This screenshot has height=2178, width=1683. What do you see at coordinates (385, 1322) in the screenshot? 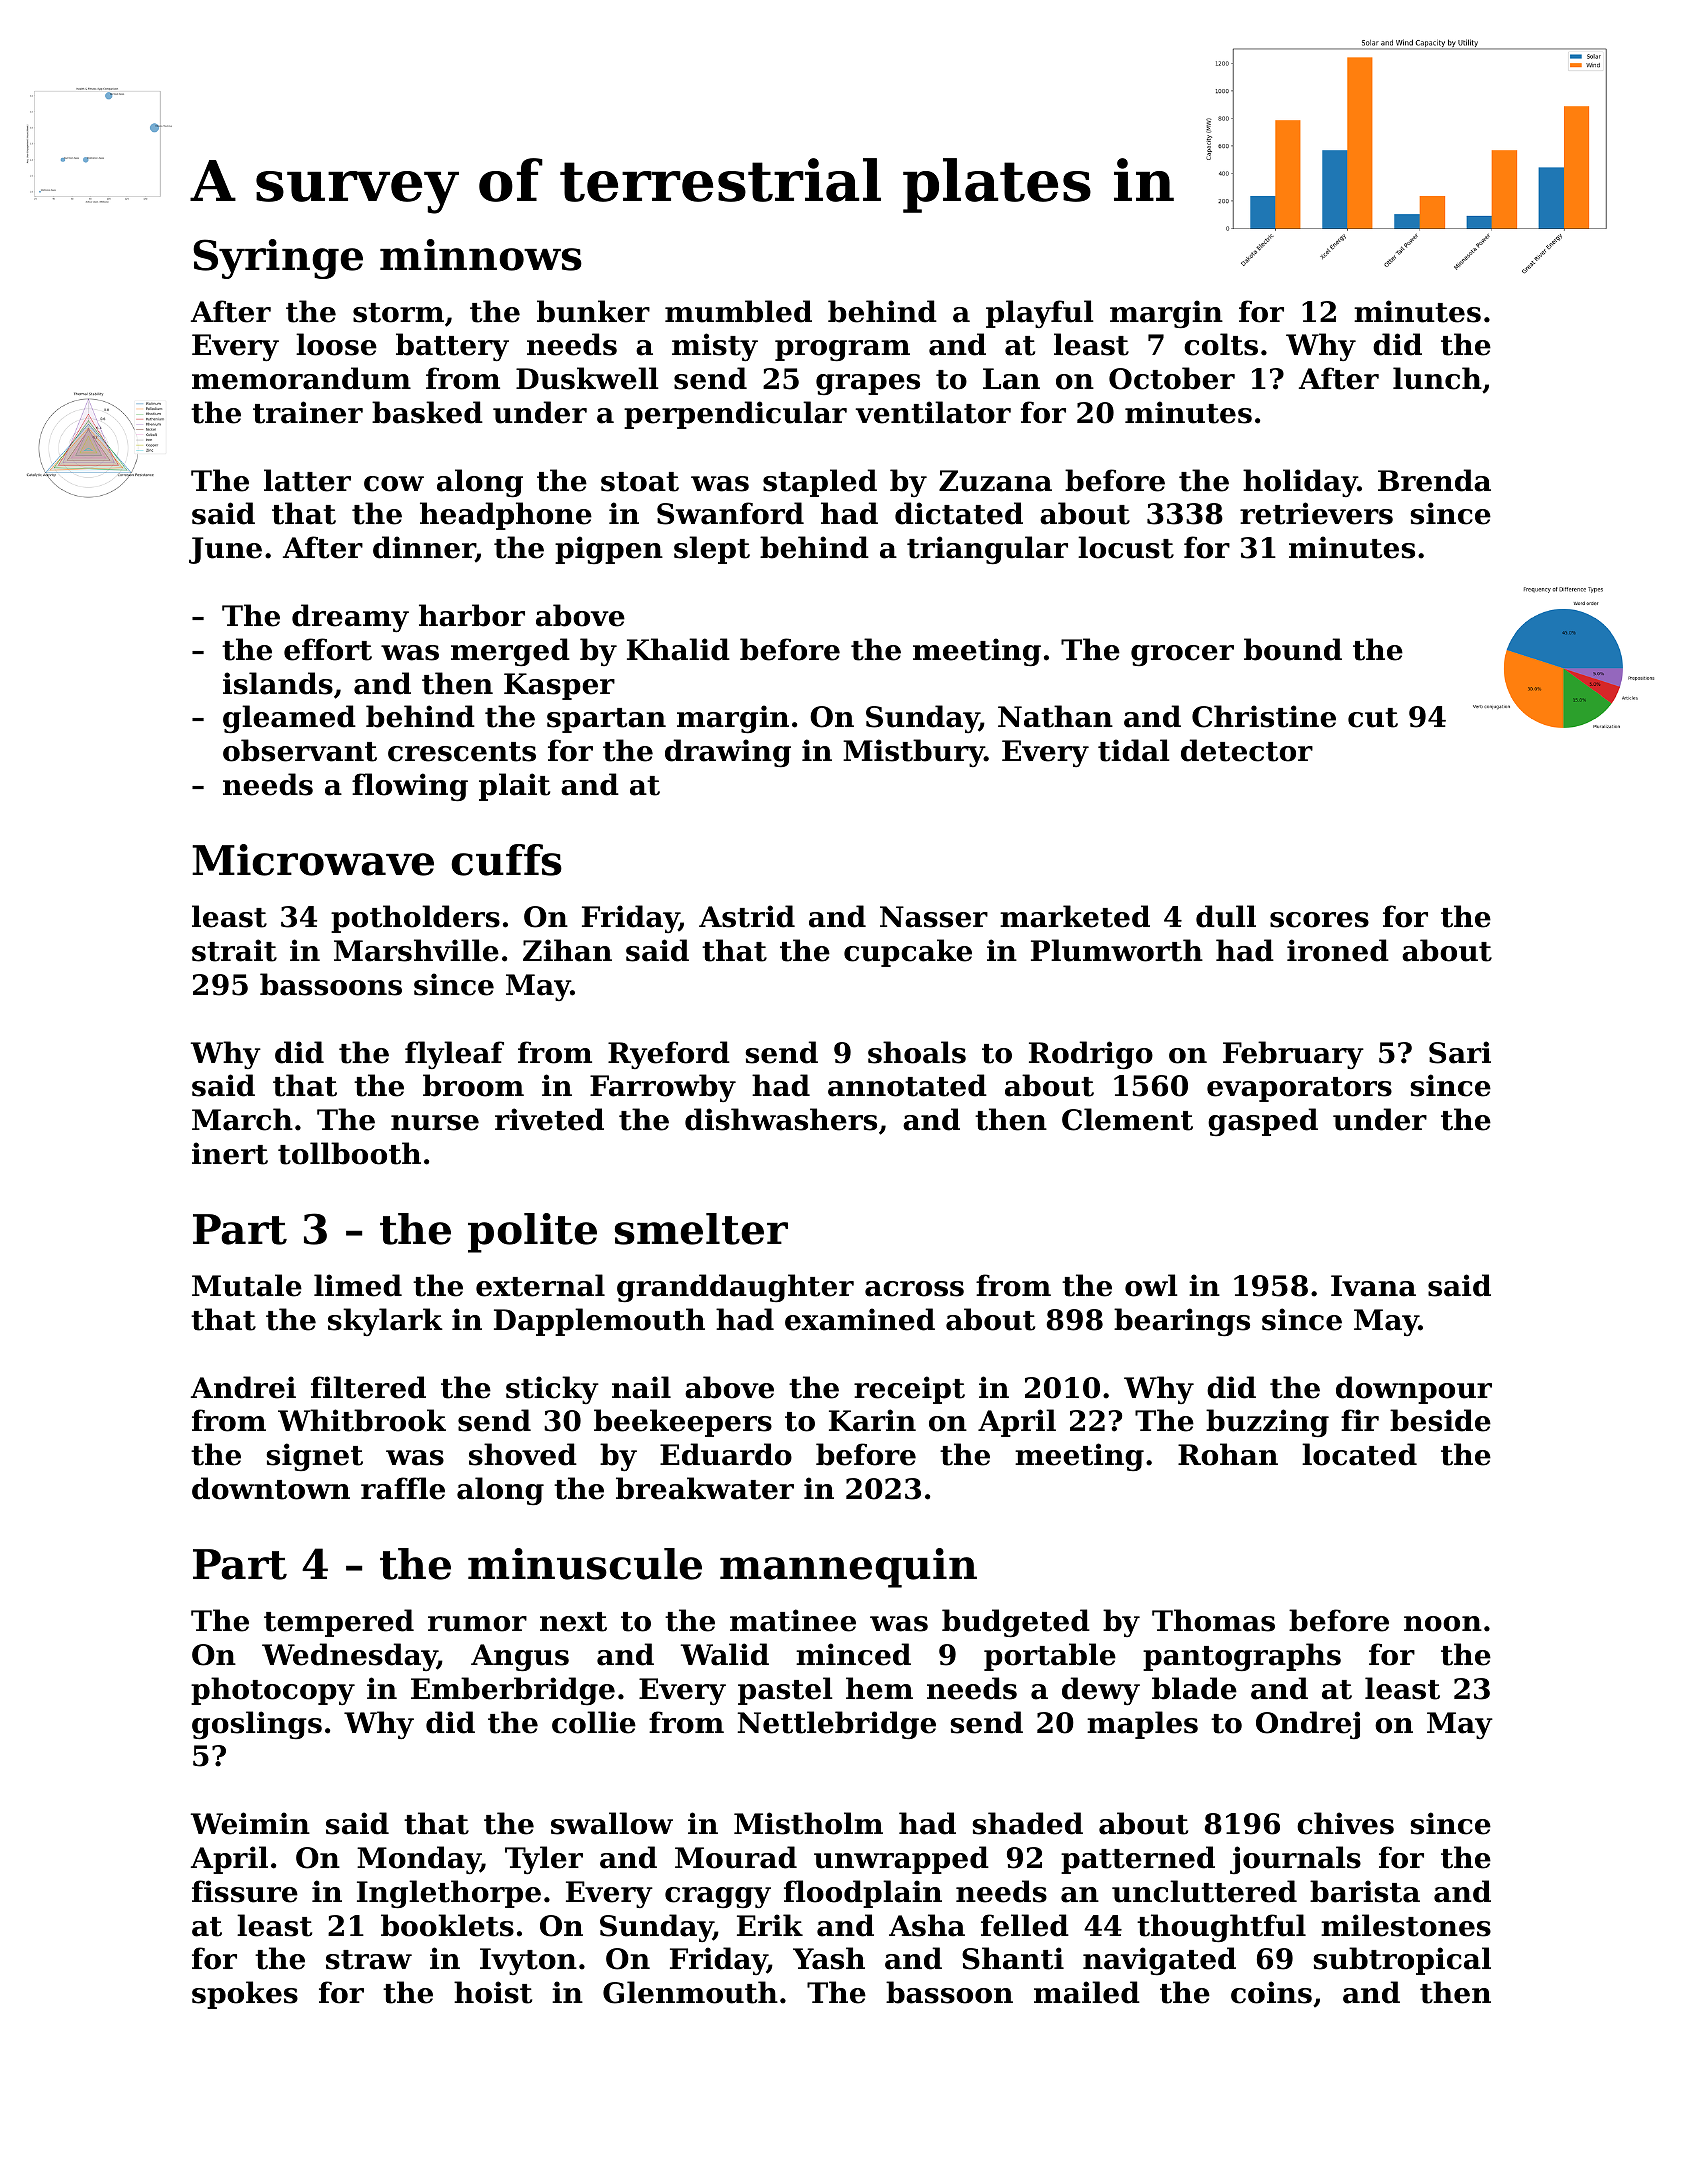
I see `skylark` at bounding box center [385, 1322].
